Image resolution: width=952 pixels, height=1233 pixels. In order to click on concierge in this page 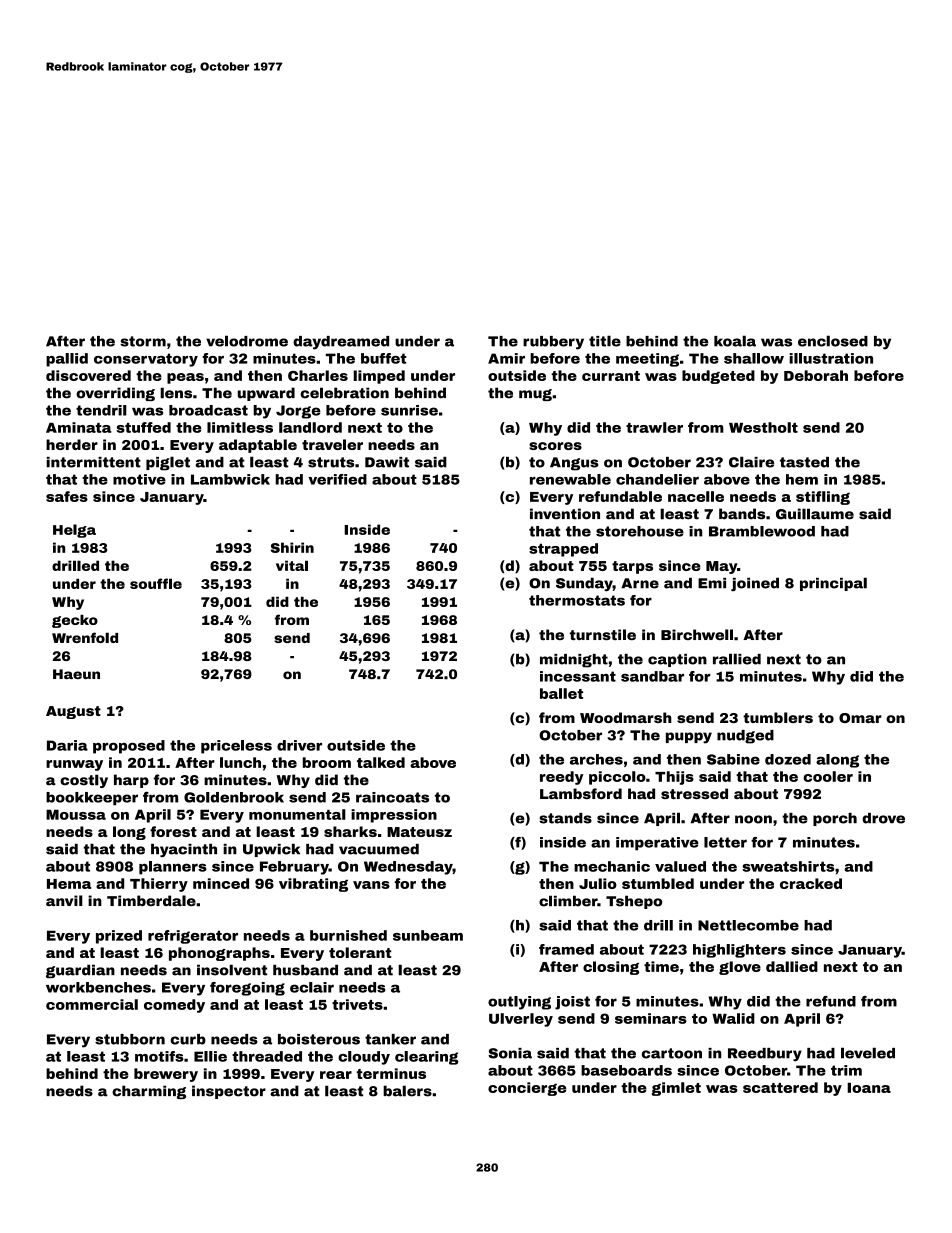, I will do `click(527, 1089)`.
